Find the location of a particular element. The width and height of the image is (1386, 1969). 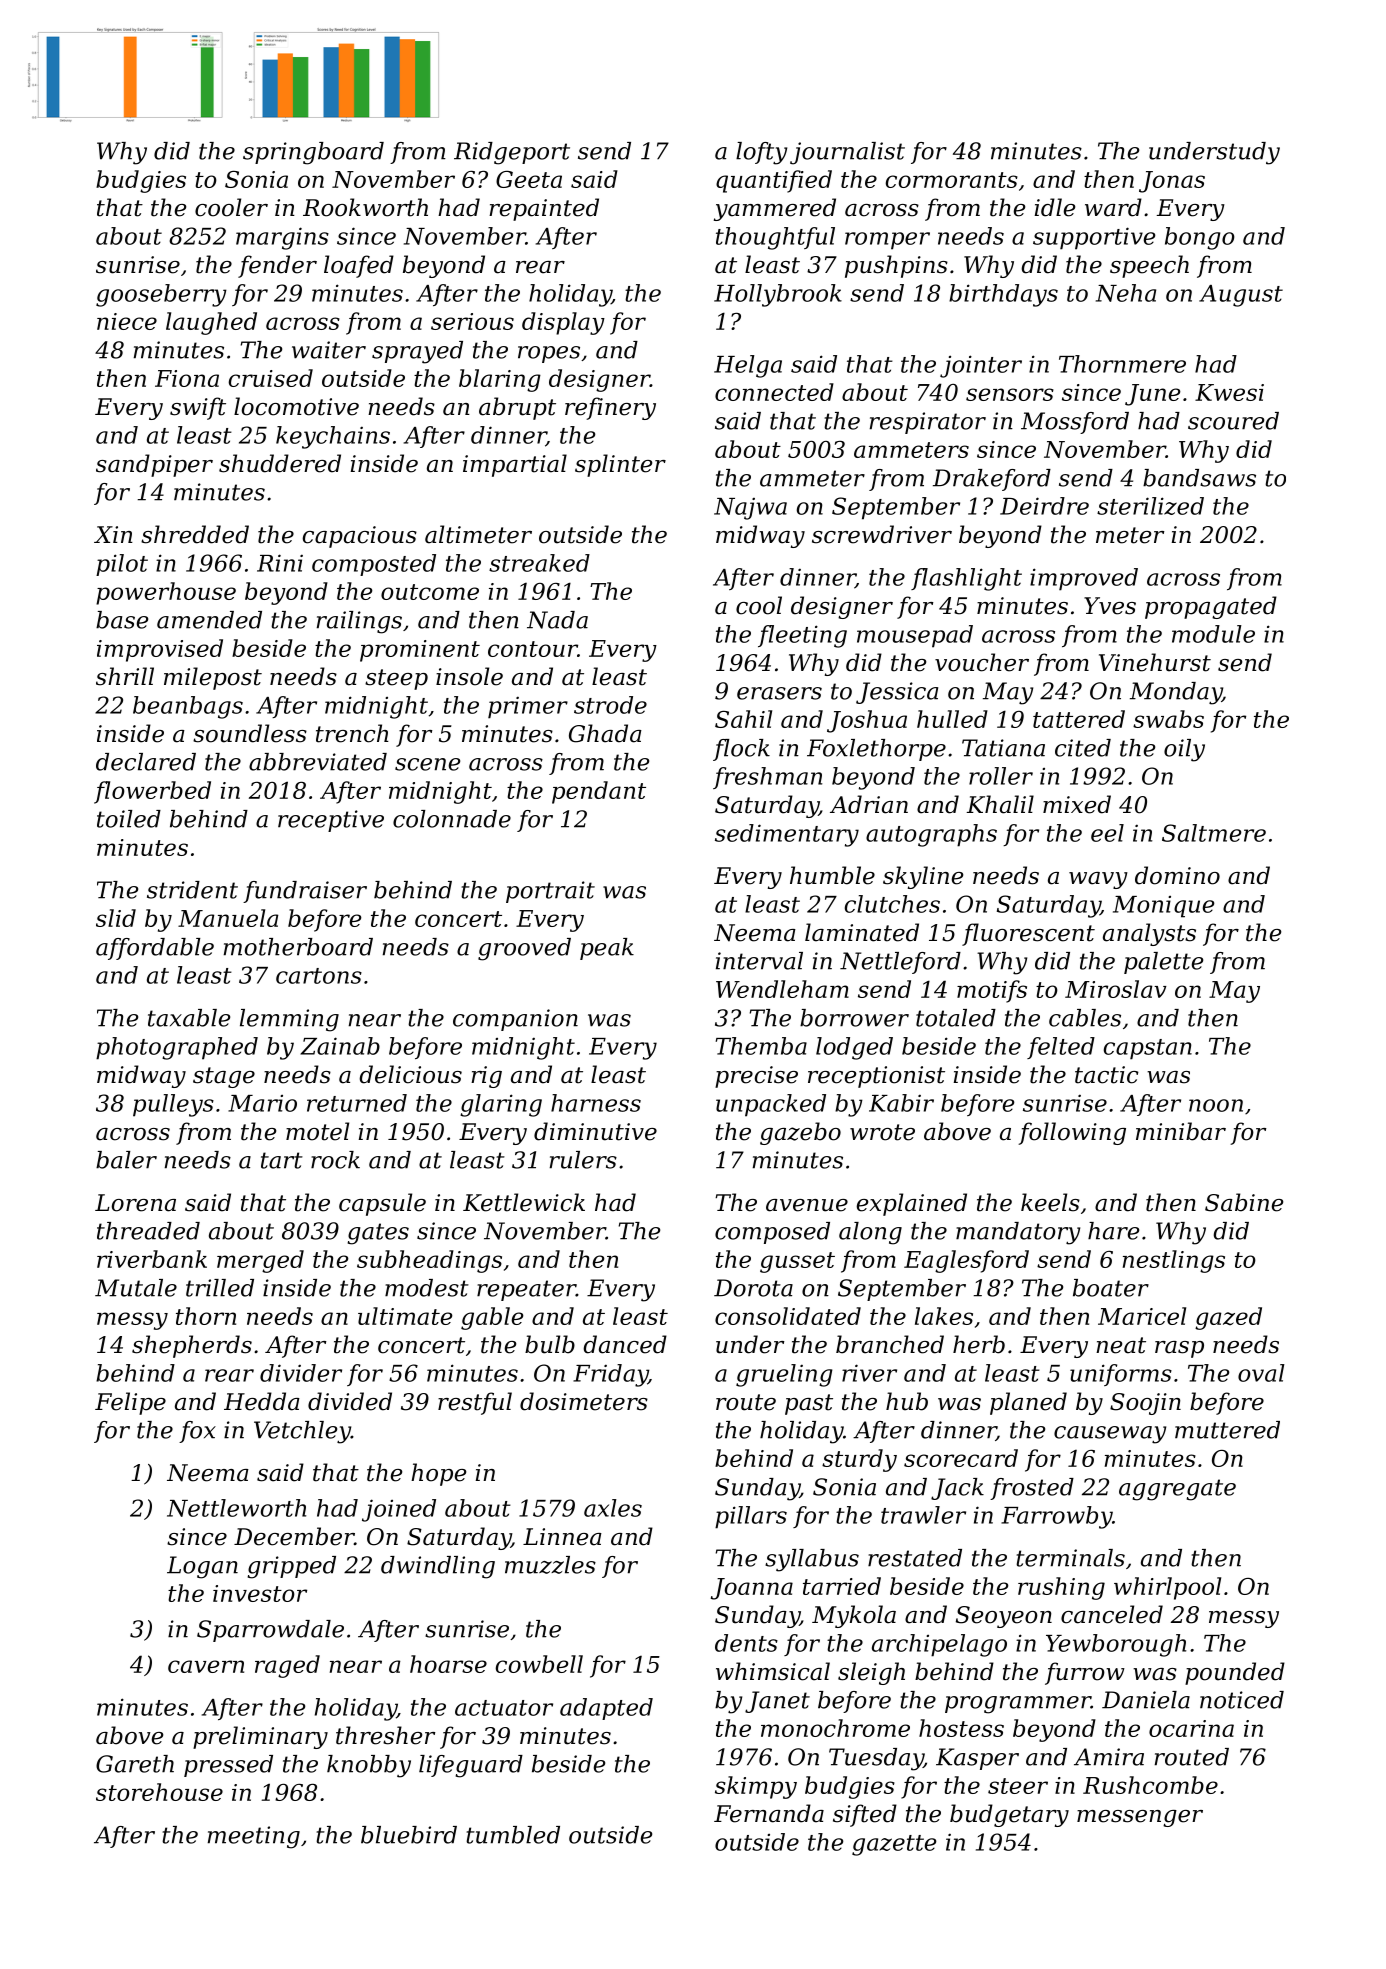

Dorota is located at coordinates (753, 1288).
